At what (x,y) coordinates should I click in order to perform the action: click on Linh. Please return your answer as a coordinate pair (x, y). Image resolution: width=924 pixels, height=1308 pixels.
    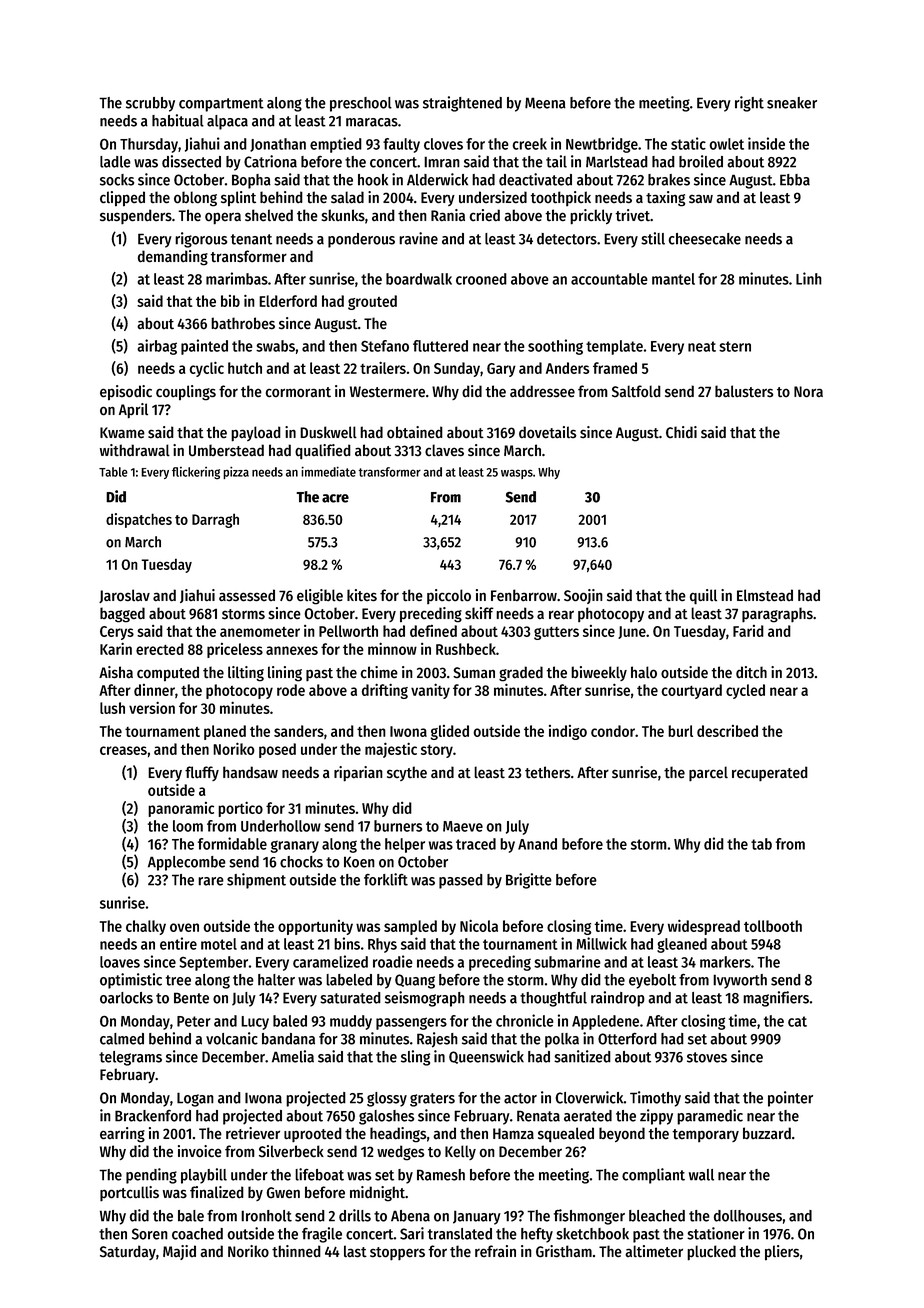
    Looking at the image, I should click on (809, 278).
